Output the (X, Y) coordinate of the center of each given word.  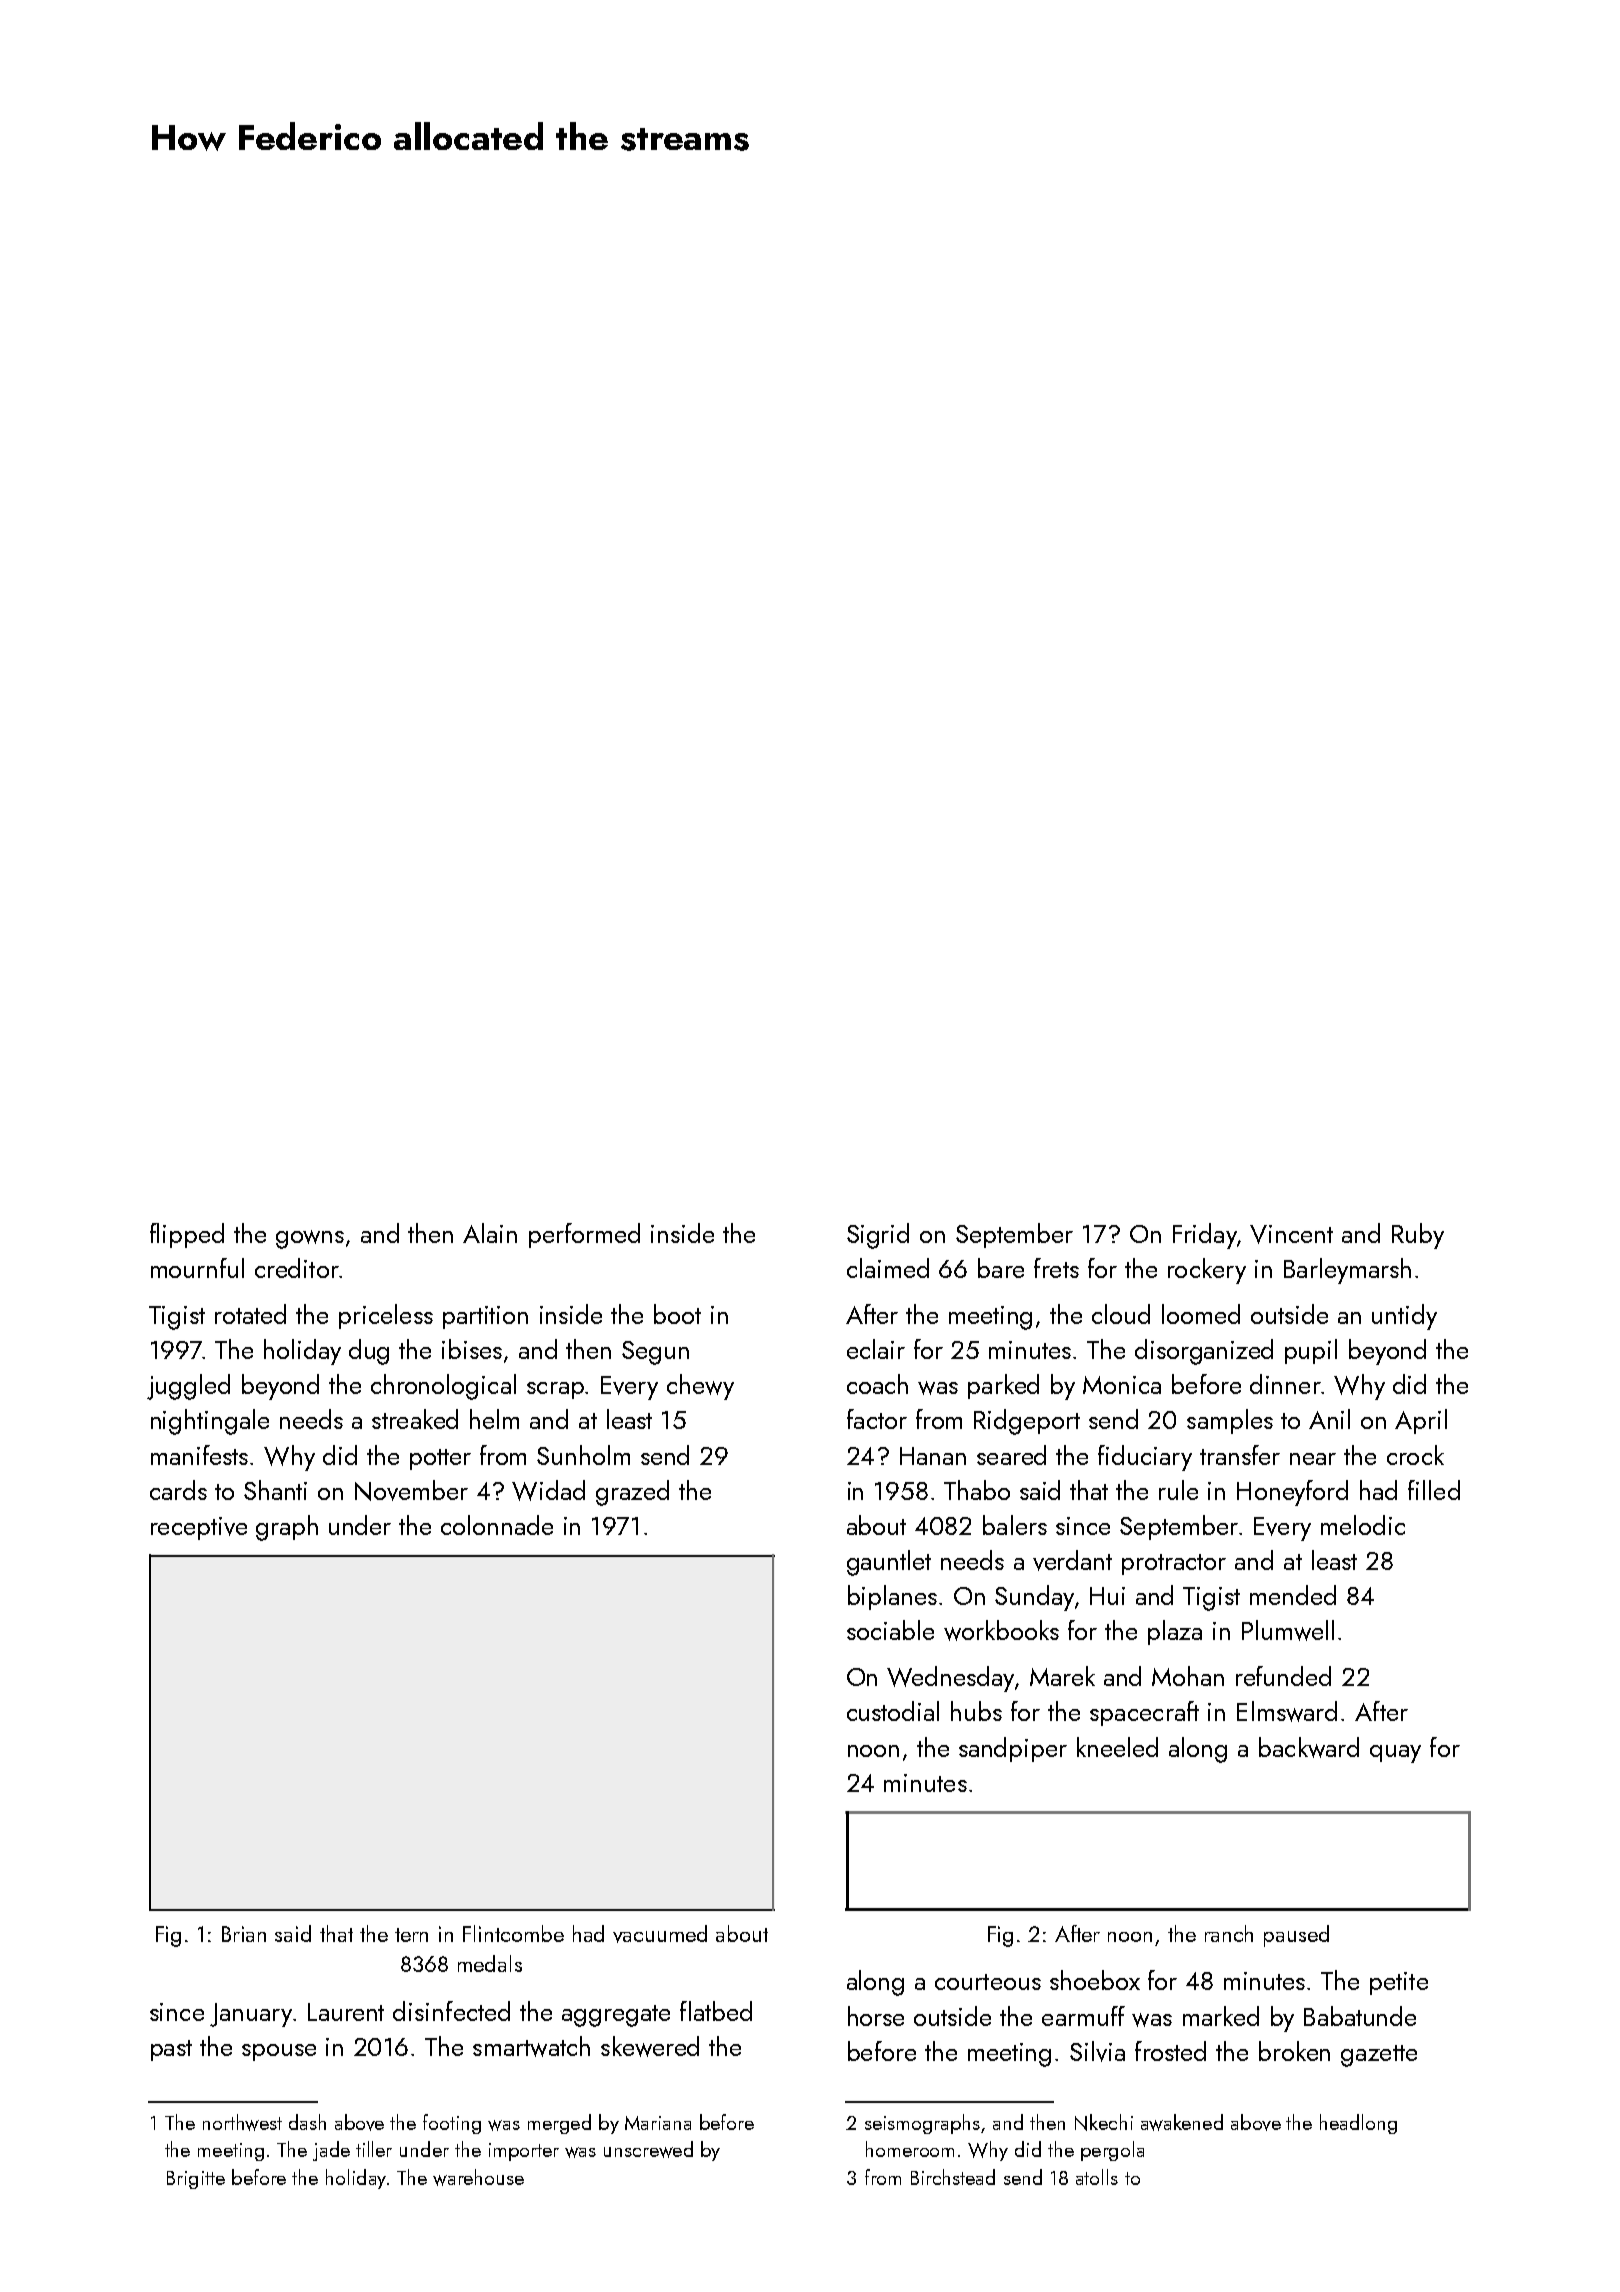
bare (1001, 1268)
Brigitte (196, 2180)
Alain (490, 1233)
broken (1294, 2051)
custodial (893, 1711)
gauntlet (889, 1563)
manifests (199, 1455)
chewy (700, 1387)
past (171, 2050)
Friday (1205, 1236)
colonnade (497, 1525)
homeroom (910, 2149)
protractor (1174, 1564)
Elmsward (1287, 1711)
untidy (1404, 1317)
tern (411, 1935)
